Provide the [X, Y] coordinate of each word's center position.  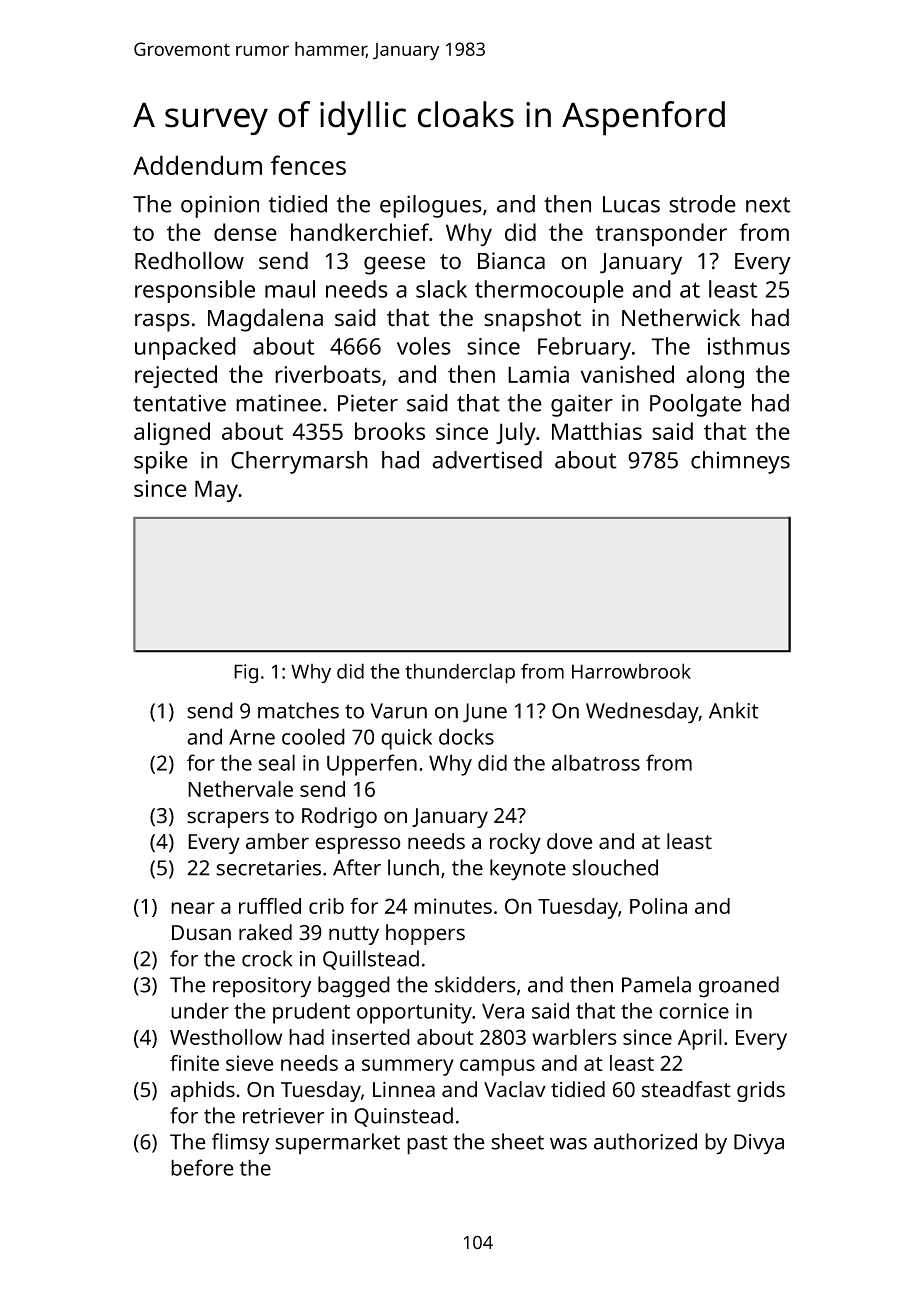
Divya [759, 1144]
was [568, 1144]
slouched [615, 867]
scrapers [228, 819]
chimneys [740, 462]
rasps [162, 322]
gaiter [582, 405]
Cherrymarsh [299, 462]
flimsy [240, 1144]
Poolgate [695, 405]
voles [424, 346]
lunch [413, 867]
